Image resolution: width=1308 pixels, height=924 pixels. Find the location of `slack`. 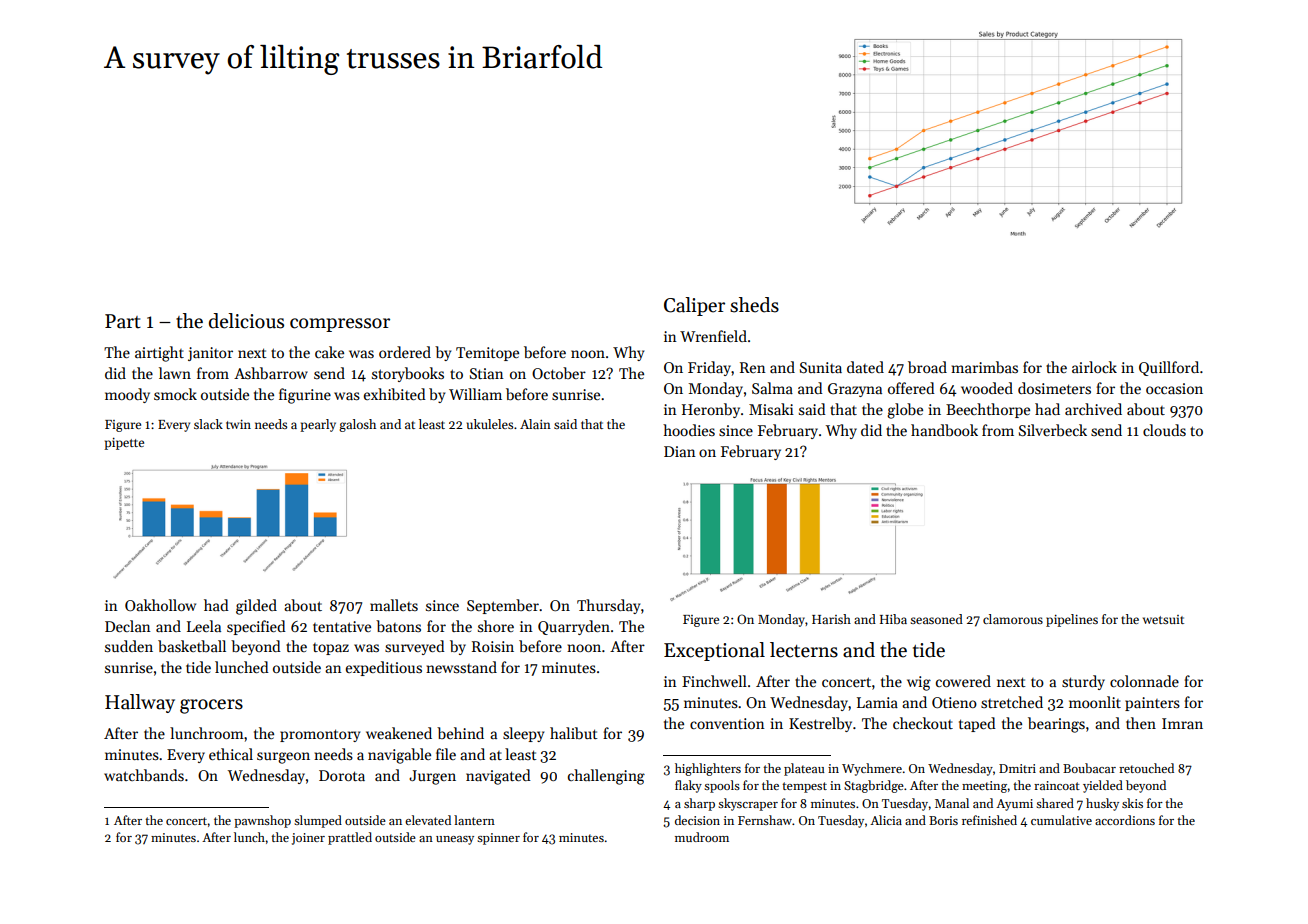

slack is located at coordinates (208, 424).
